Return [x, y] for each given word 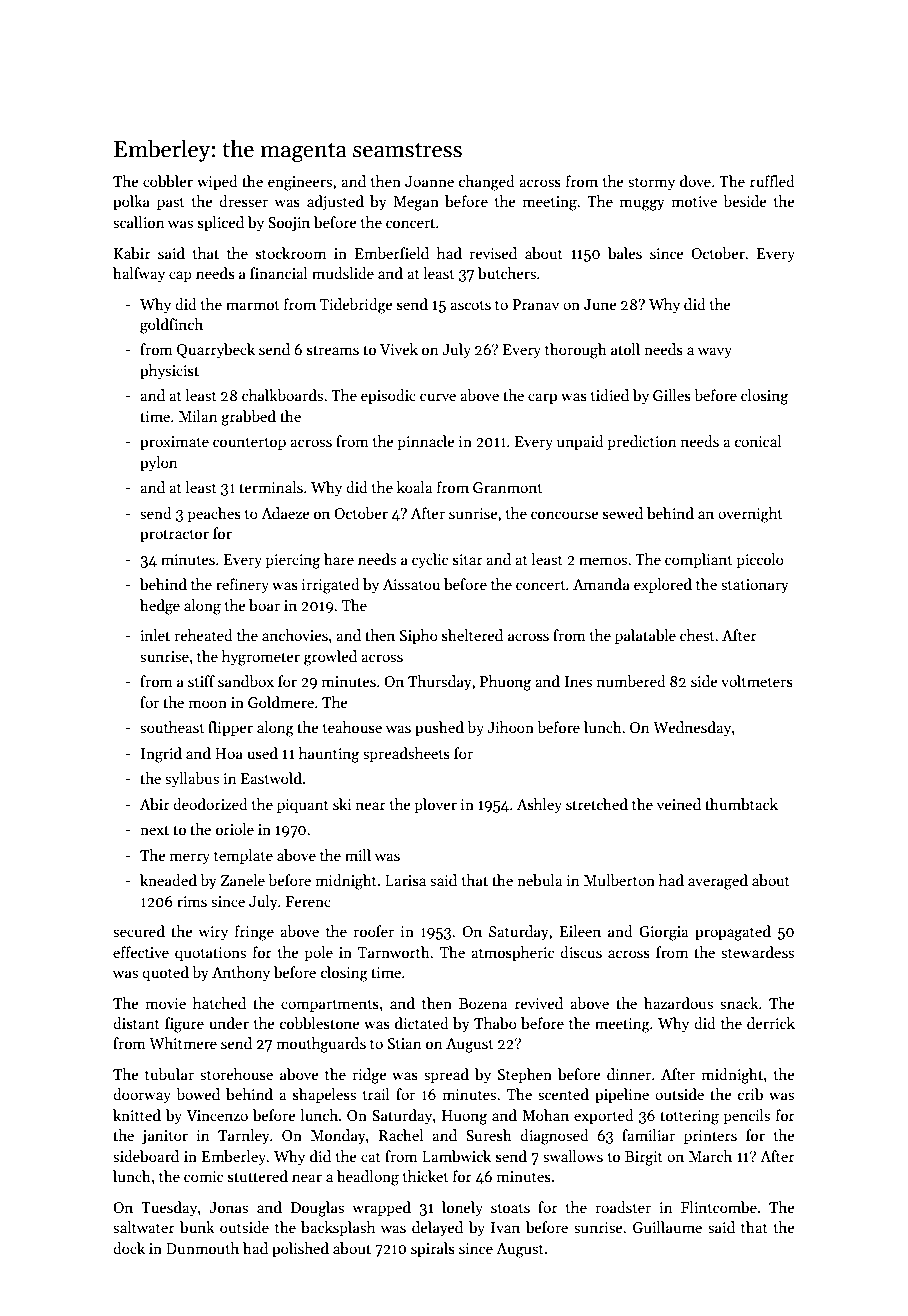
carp [542, 398]
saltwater [144, 1227]
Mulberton [619, 880]
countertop [249, 443]
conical [758, 441]
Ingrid [161, 755]
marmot [253, 305]
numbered [631, 681]
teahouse [352, 727]
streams [333, 350]
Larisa [405, 880]
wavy [715, 352]
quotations [210, 954]
